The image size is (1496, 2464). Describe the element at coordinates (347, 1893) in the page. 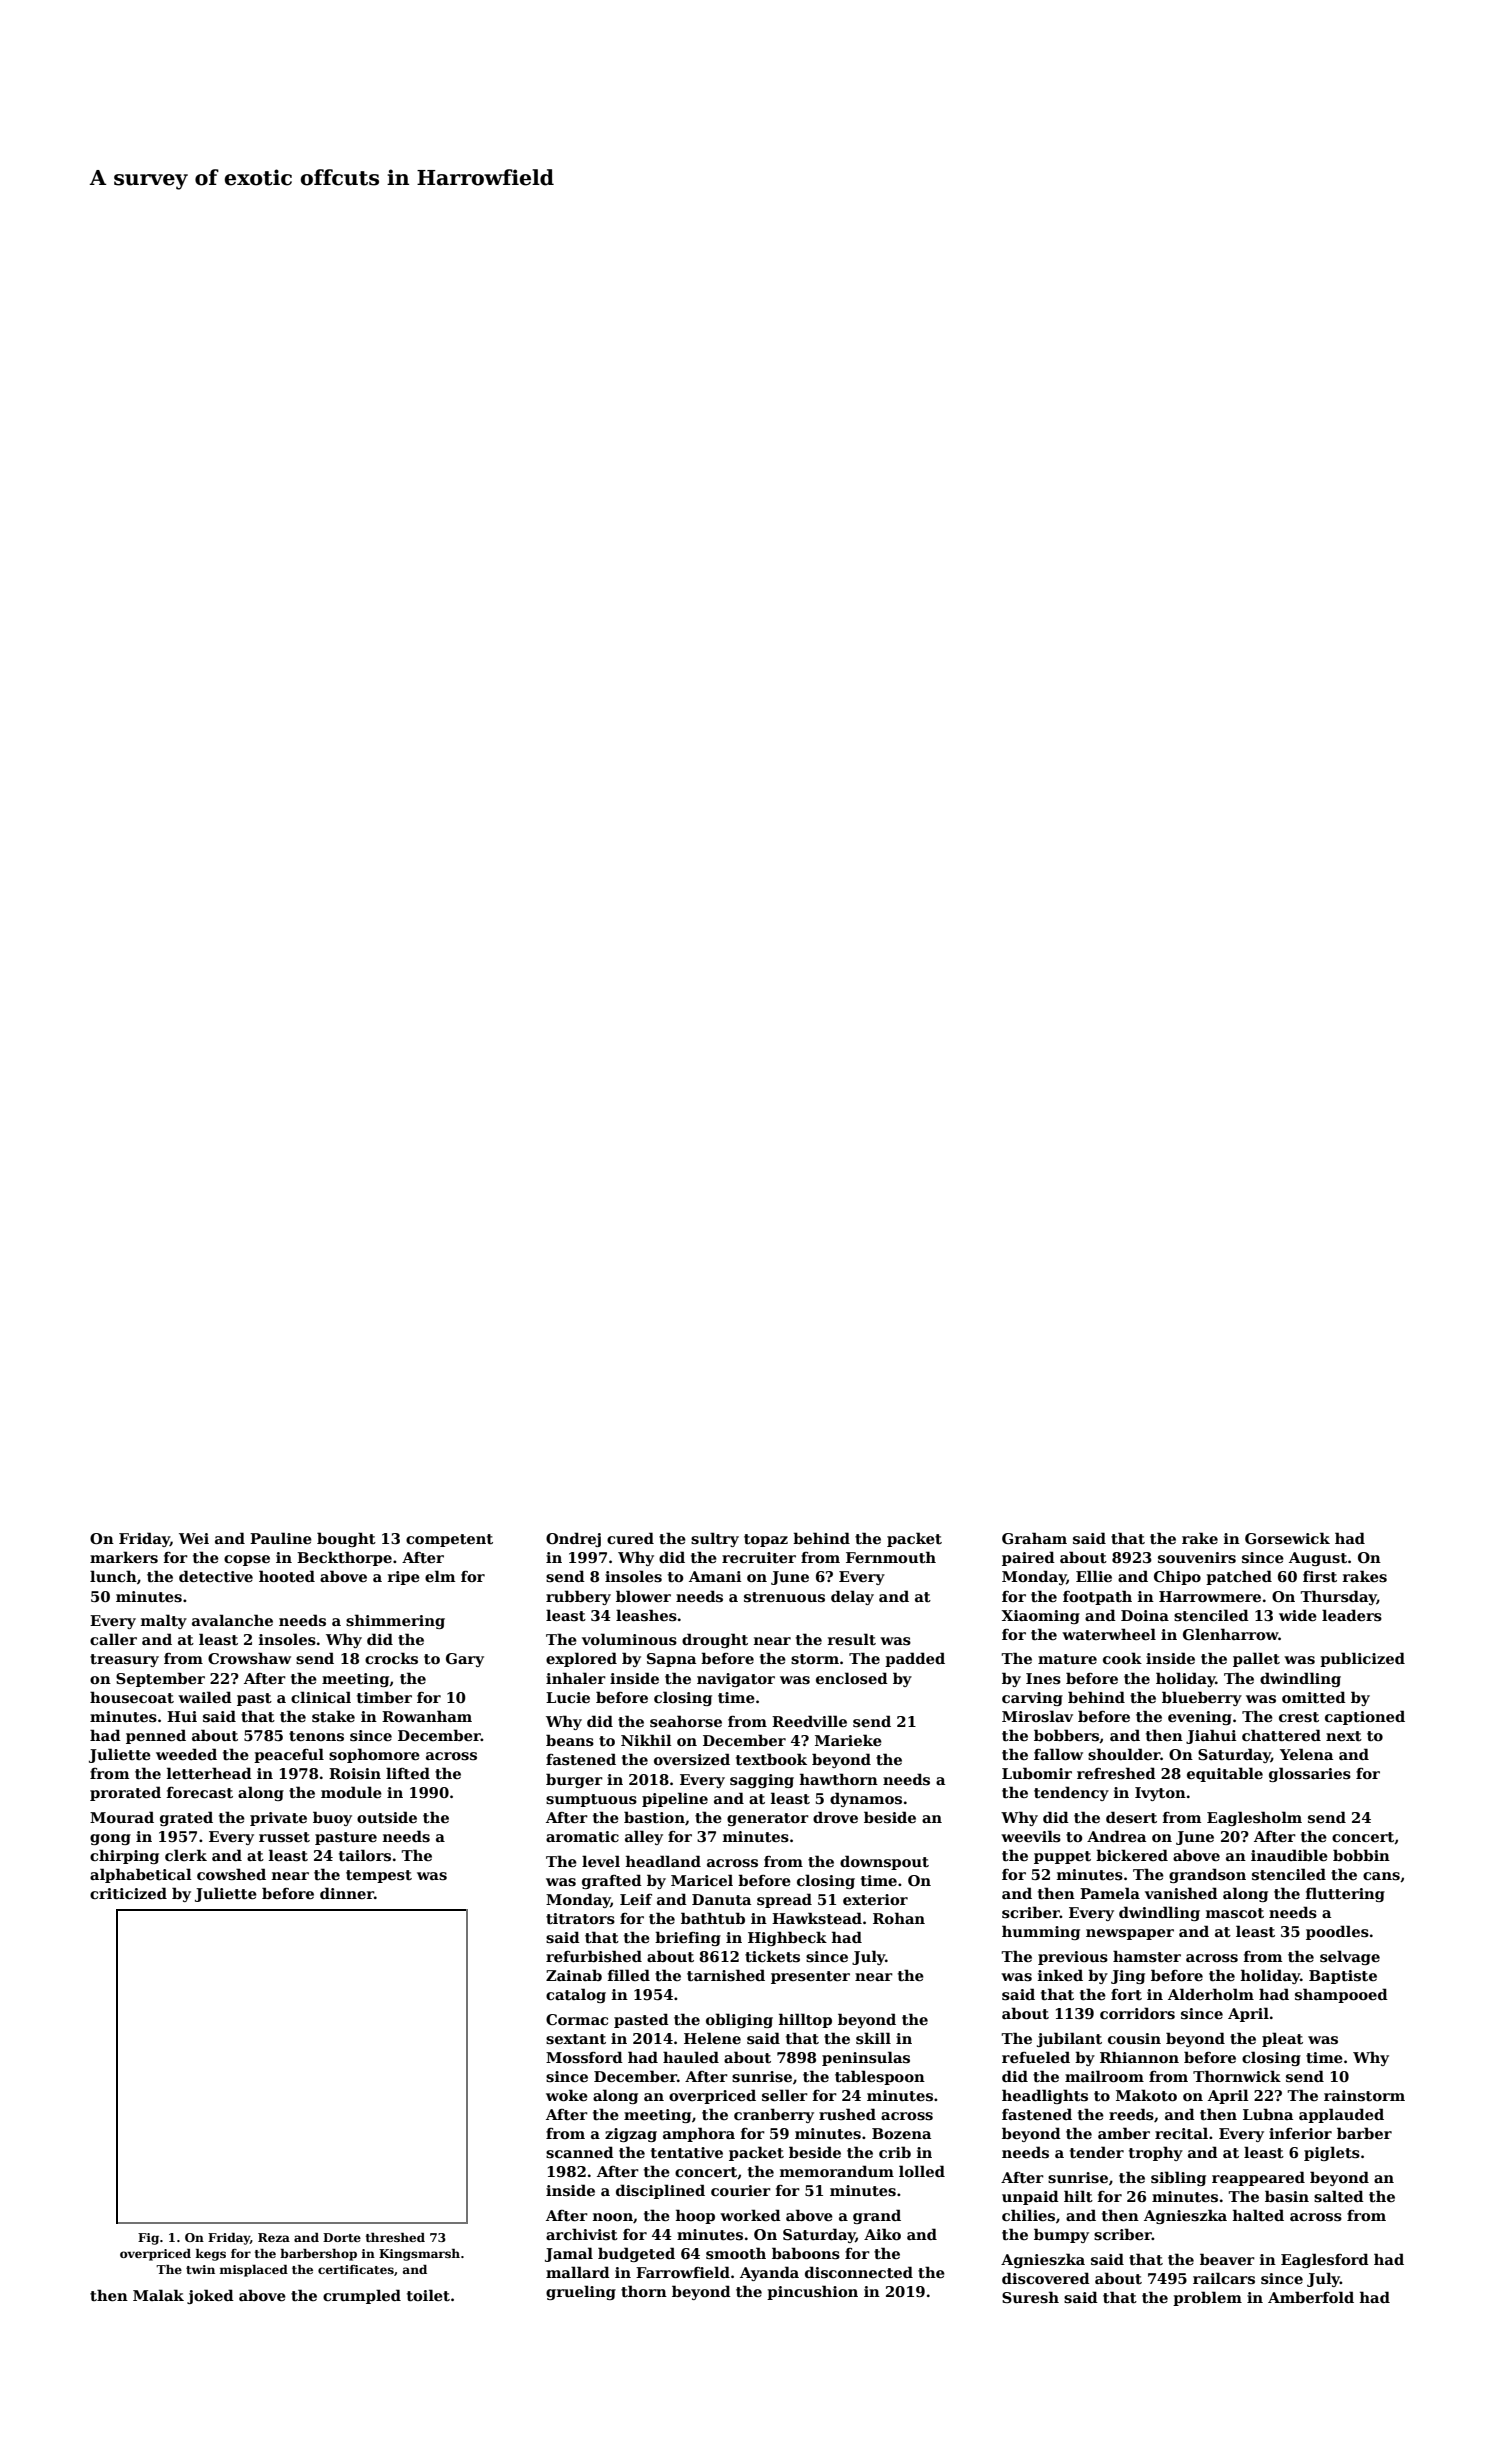

I see `dinner` at that location.
